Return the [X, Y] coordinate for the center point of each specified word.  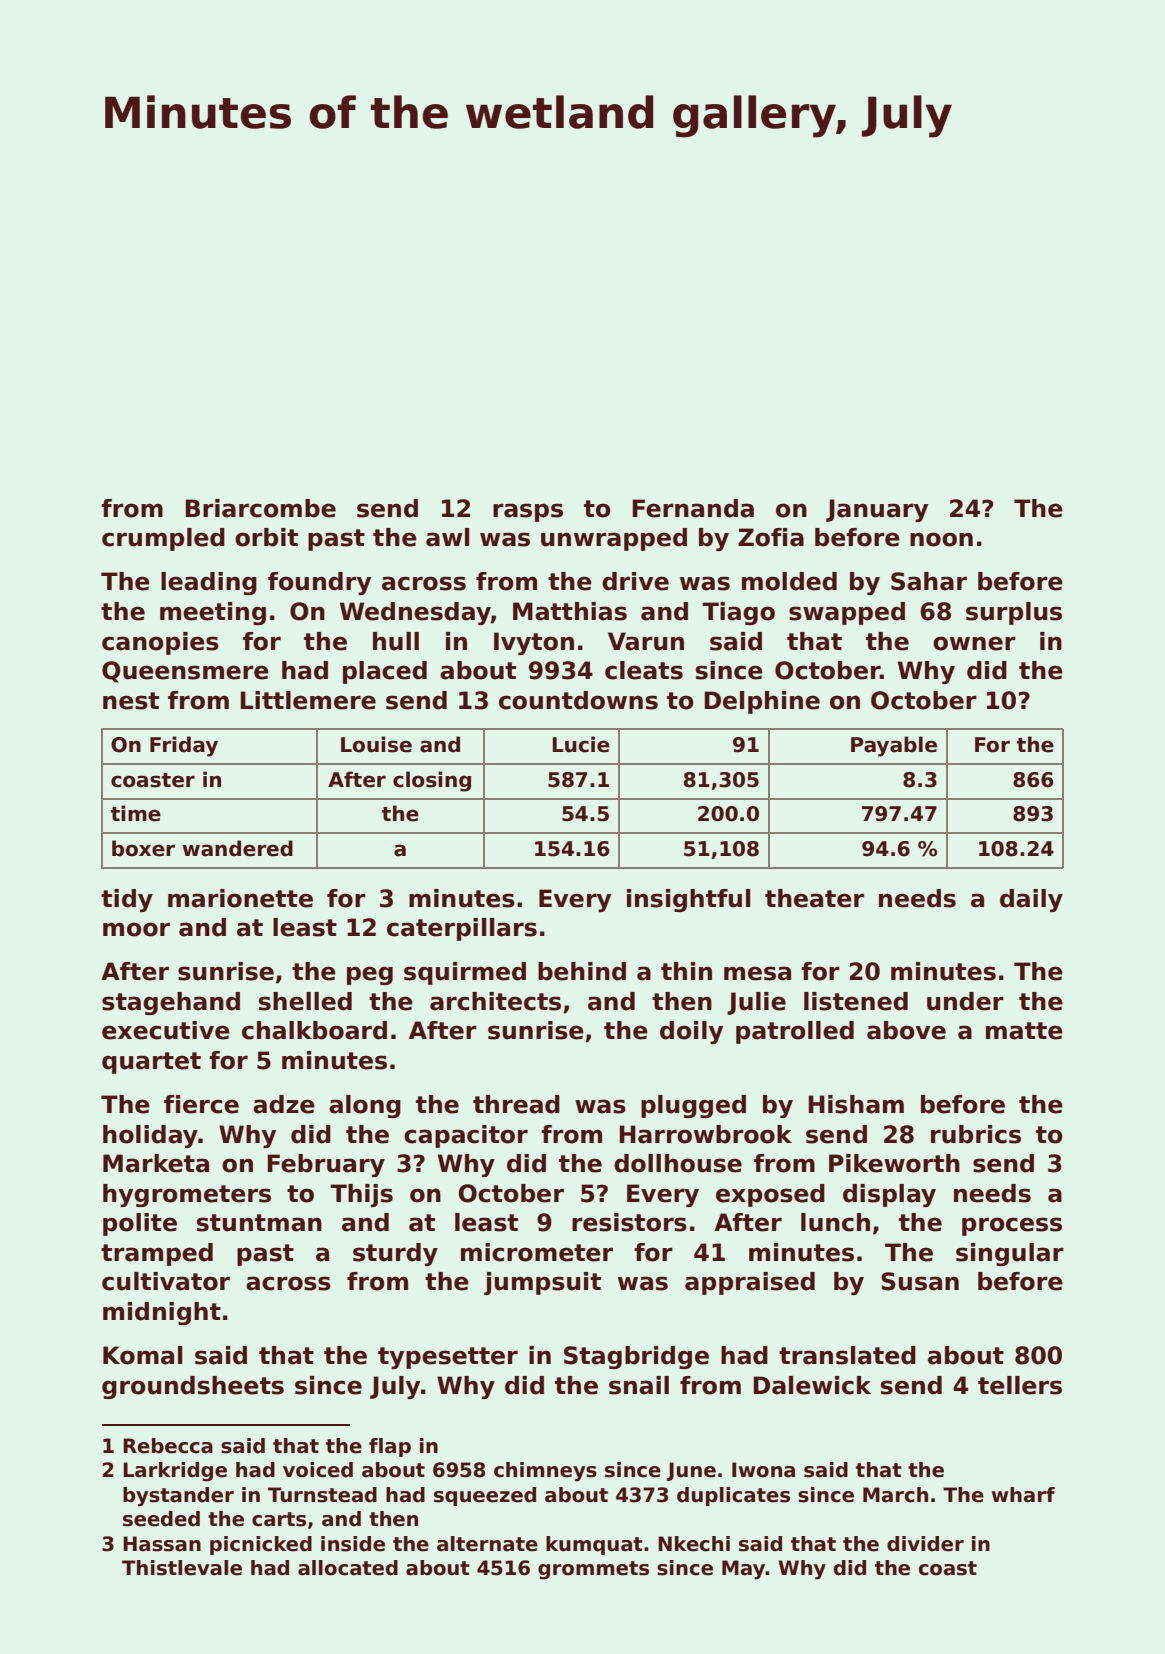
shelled [305, 1001]
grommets [593, 1570]
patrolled [795, 1032]
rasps [528, 512]
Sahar [929, 581]
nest [131, 701]
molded [789, 581]
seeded [161, 1519]
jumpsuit [542, 1283]
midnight [162, 1313]
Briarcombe [260, 508]
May [744, 1570]
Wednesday [415, 613]
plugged [693, 1106]
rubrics [976, 1134]
